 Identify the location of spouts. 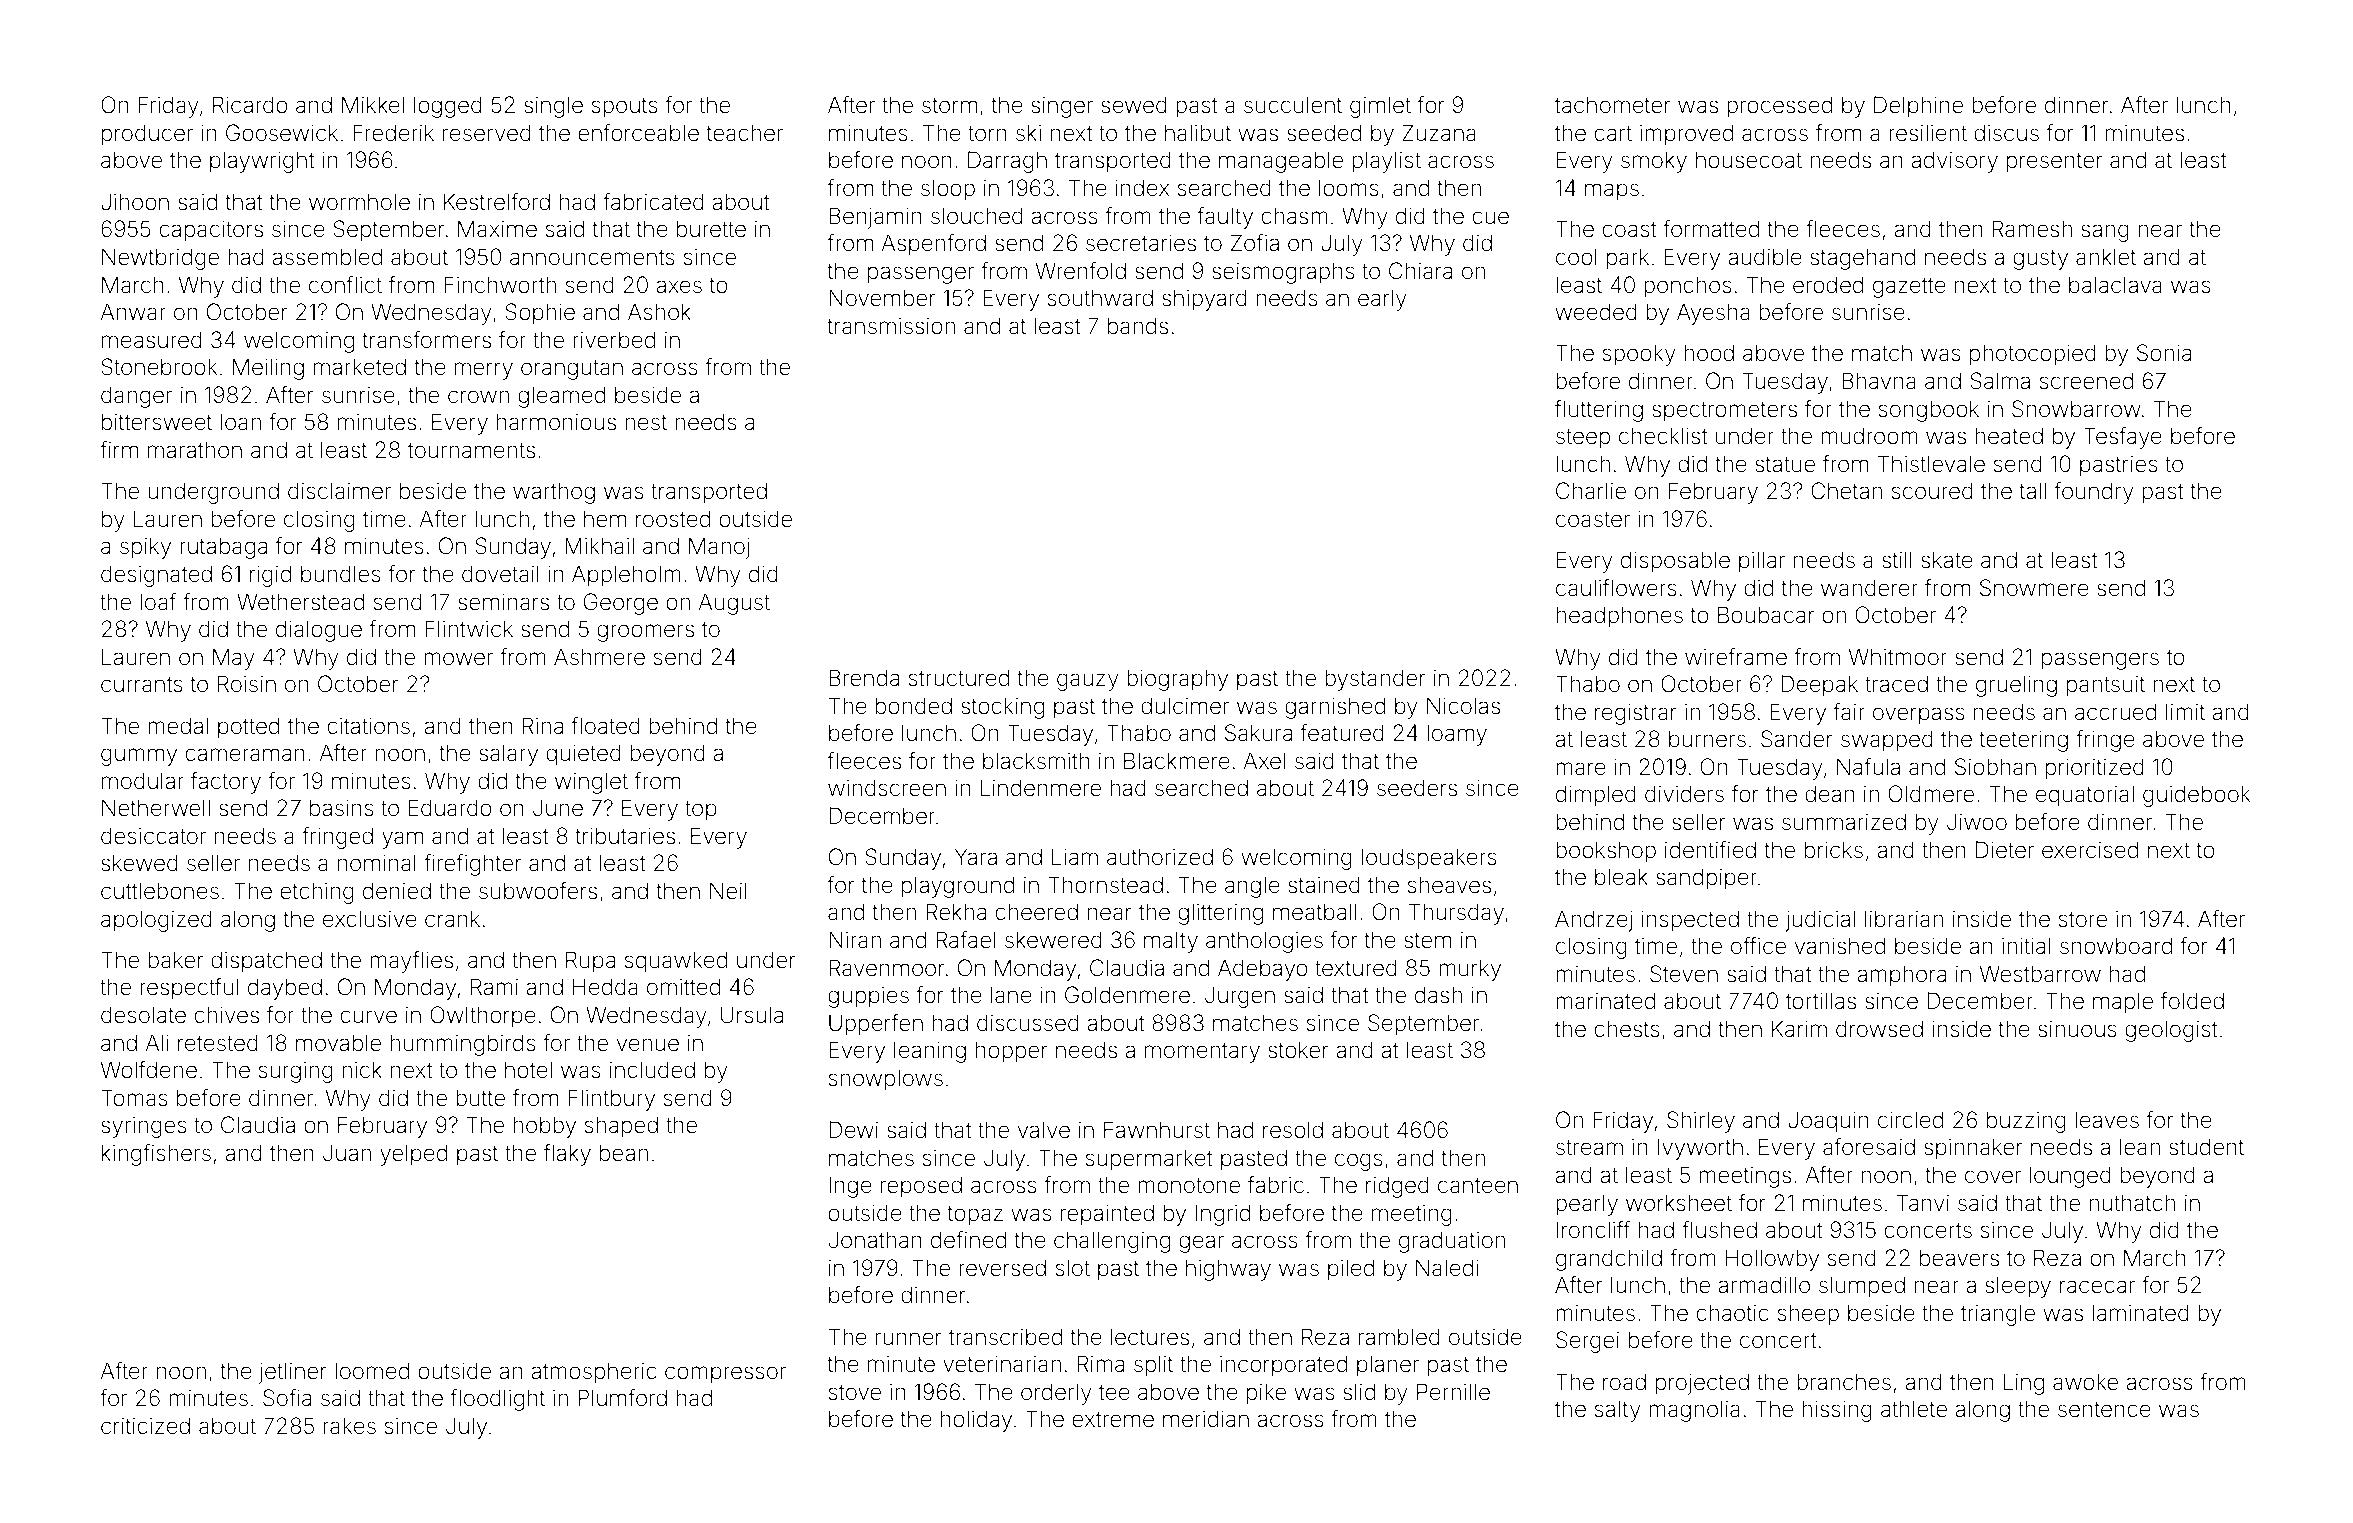
(625, 108).
